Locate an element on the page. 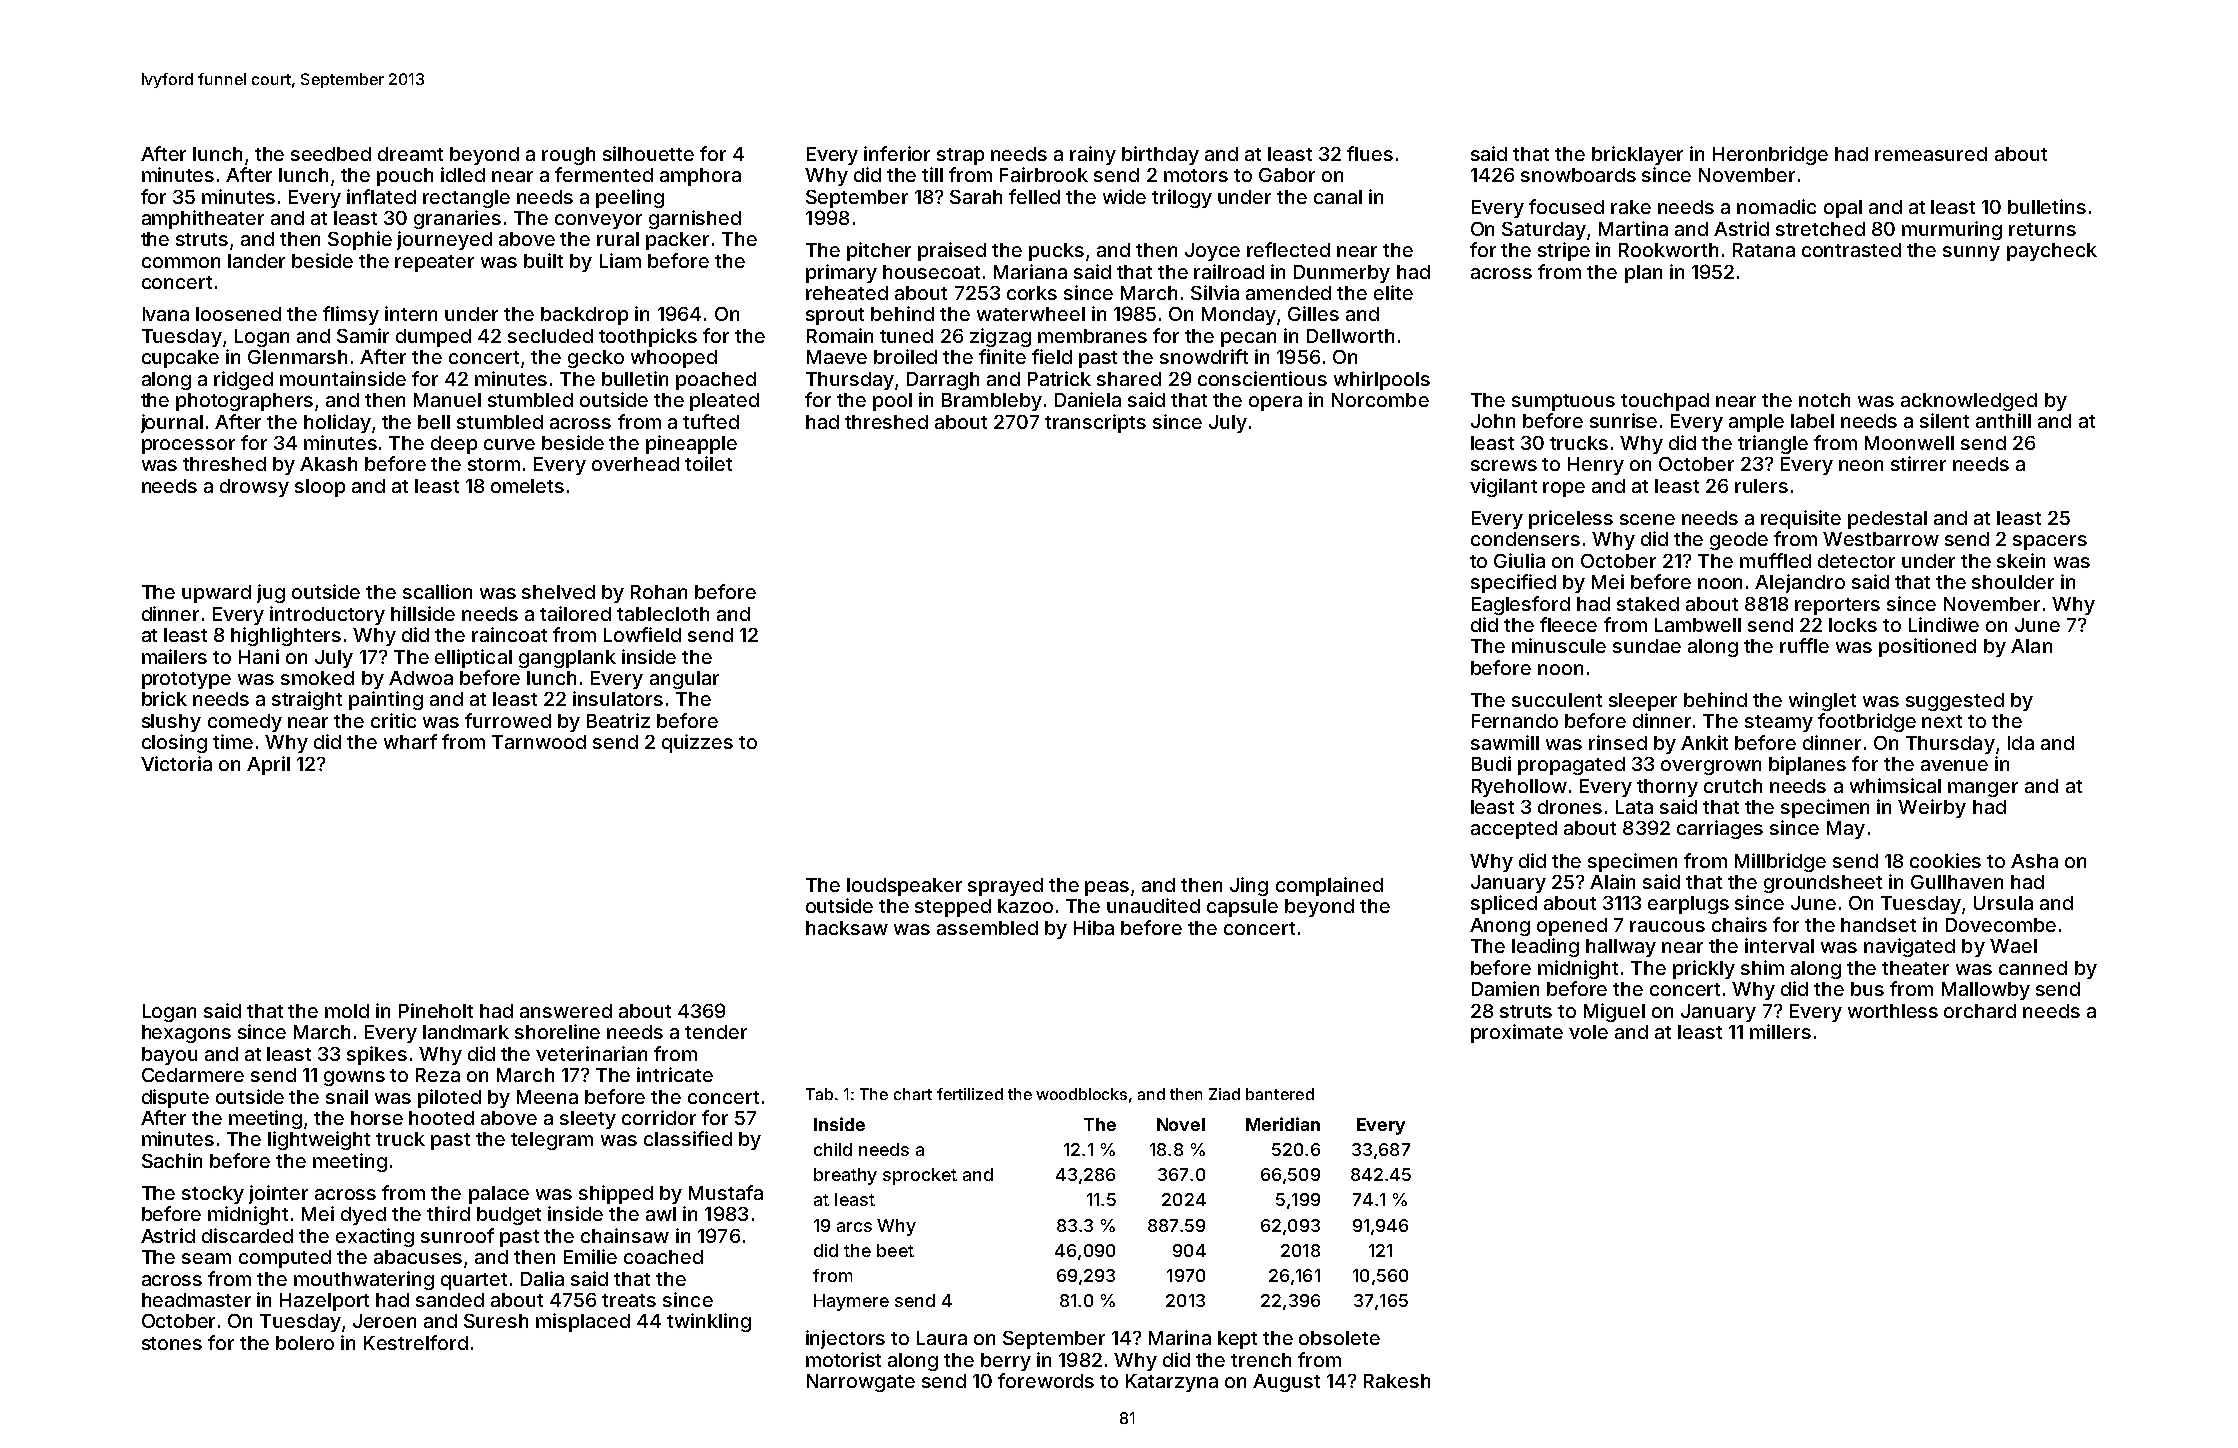 Image resolution: width=2238 pixels, height=1448 pixels. journal is located at coordinates (172, 423).
